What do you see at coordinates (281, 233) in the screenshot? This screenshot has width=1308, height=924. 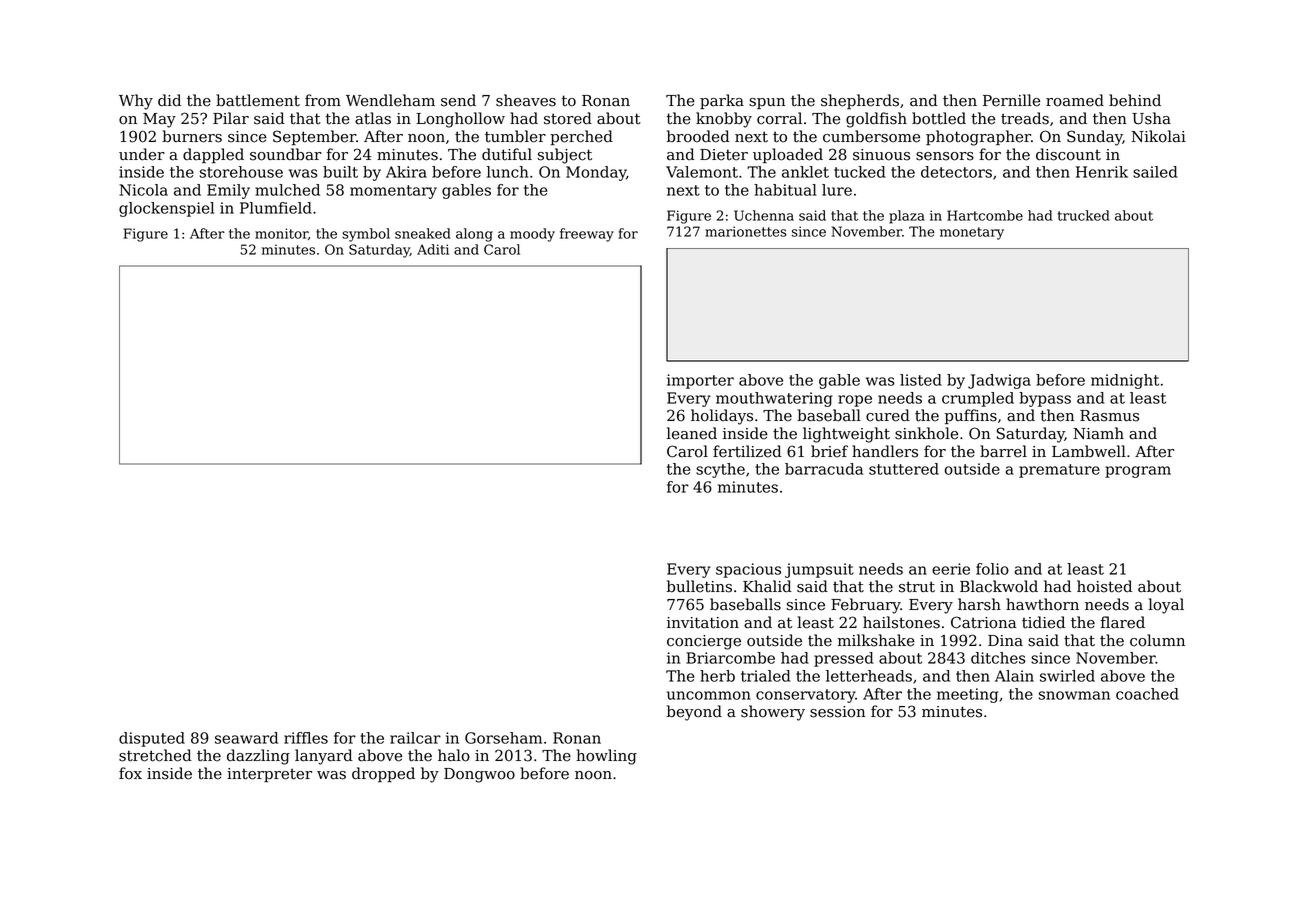 I see `monitor` at bounding box center [281, 233].
